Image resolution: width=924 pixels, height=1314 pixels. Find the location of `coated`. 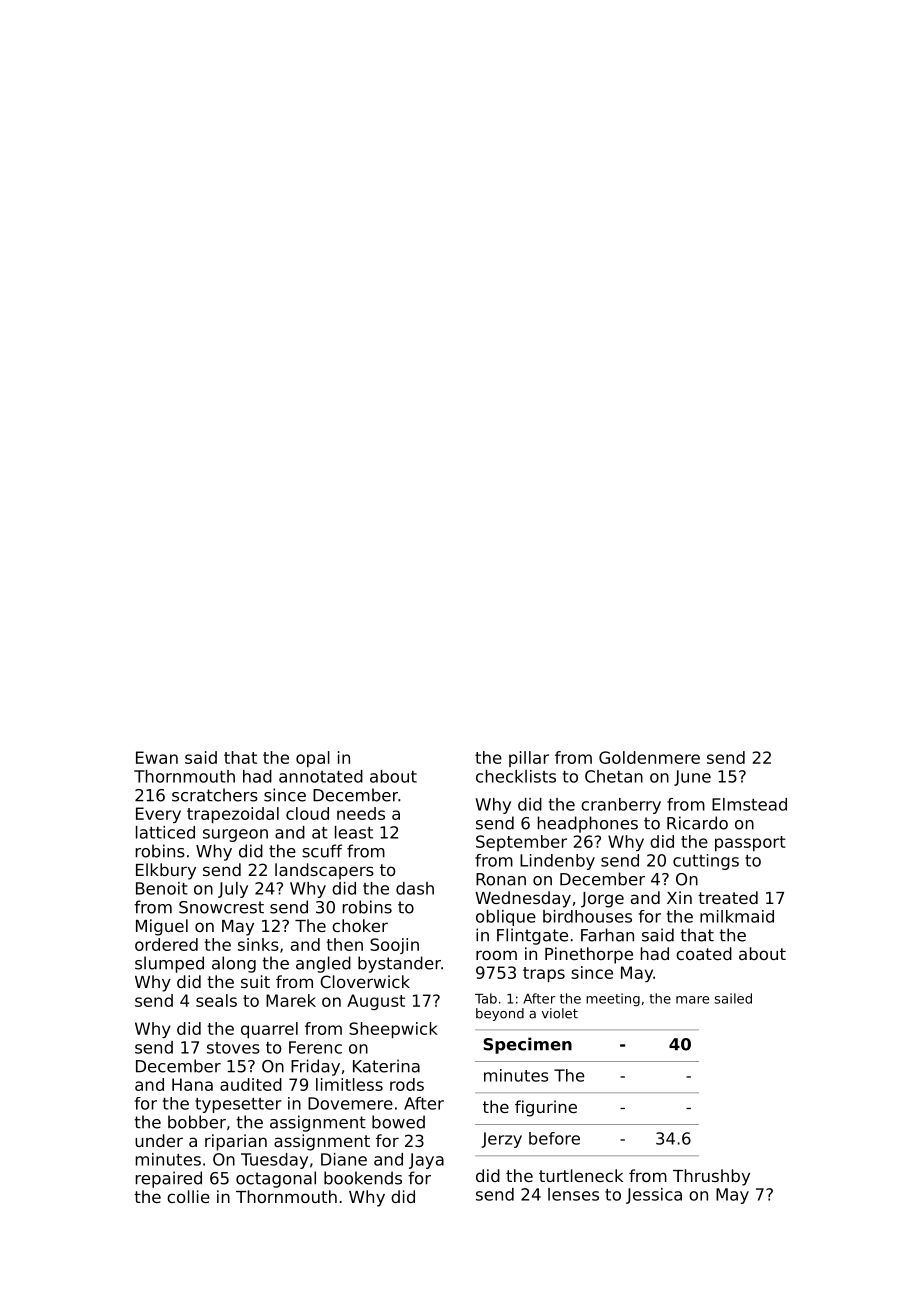

coated is located at coordinates (704, 953).
